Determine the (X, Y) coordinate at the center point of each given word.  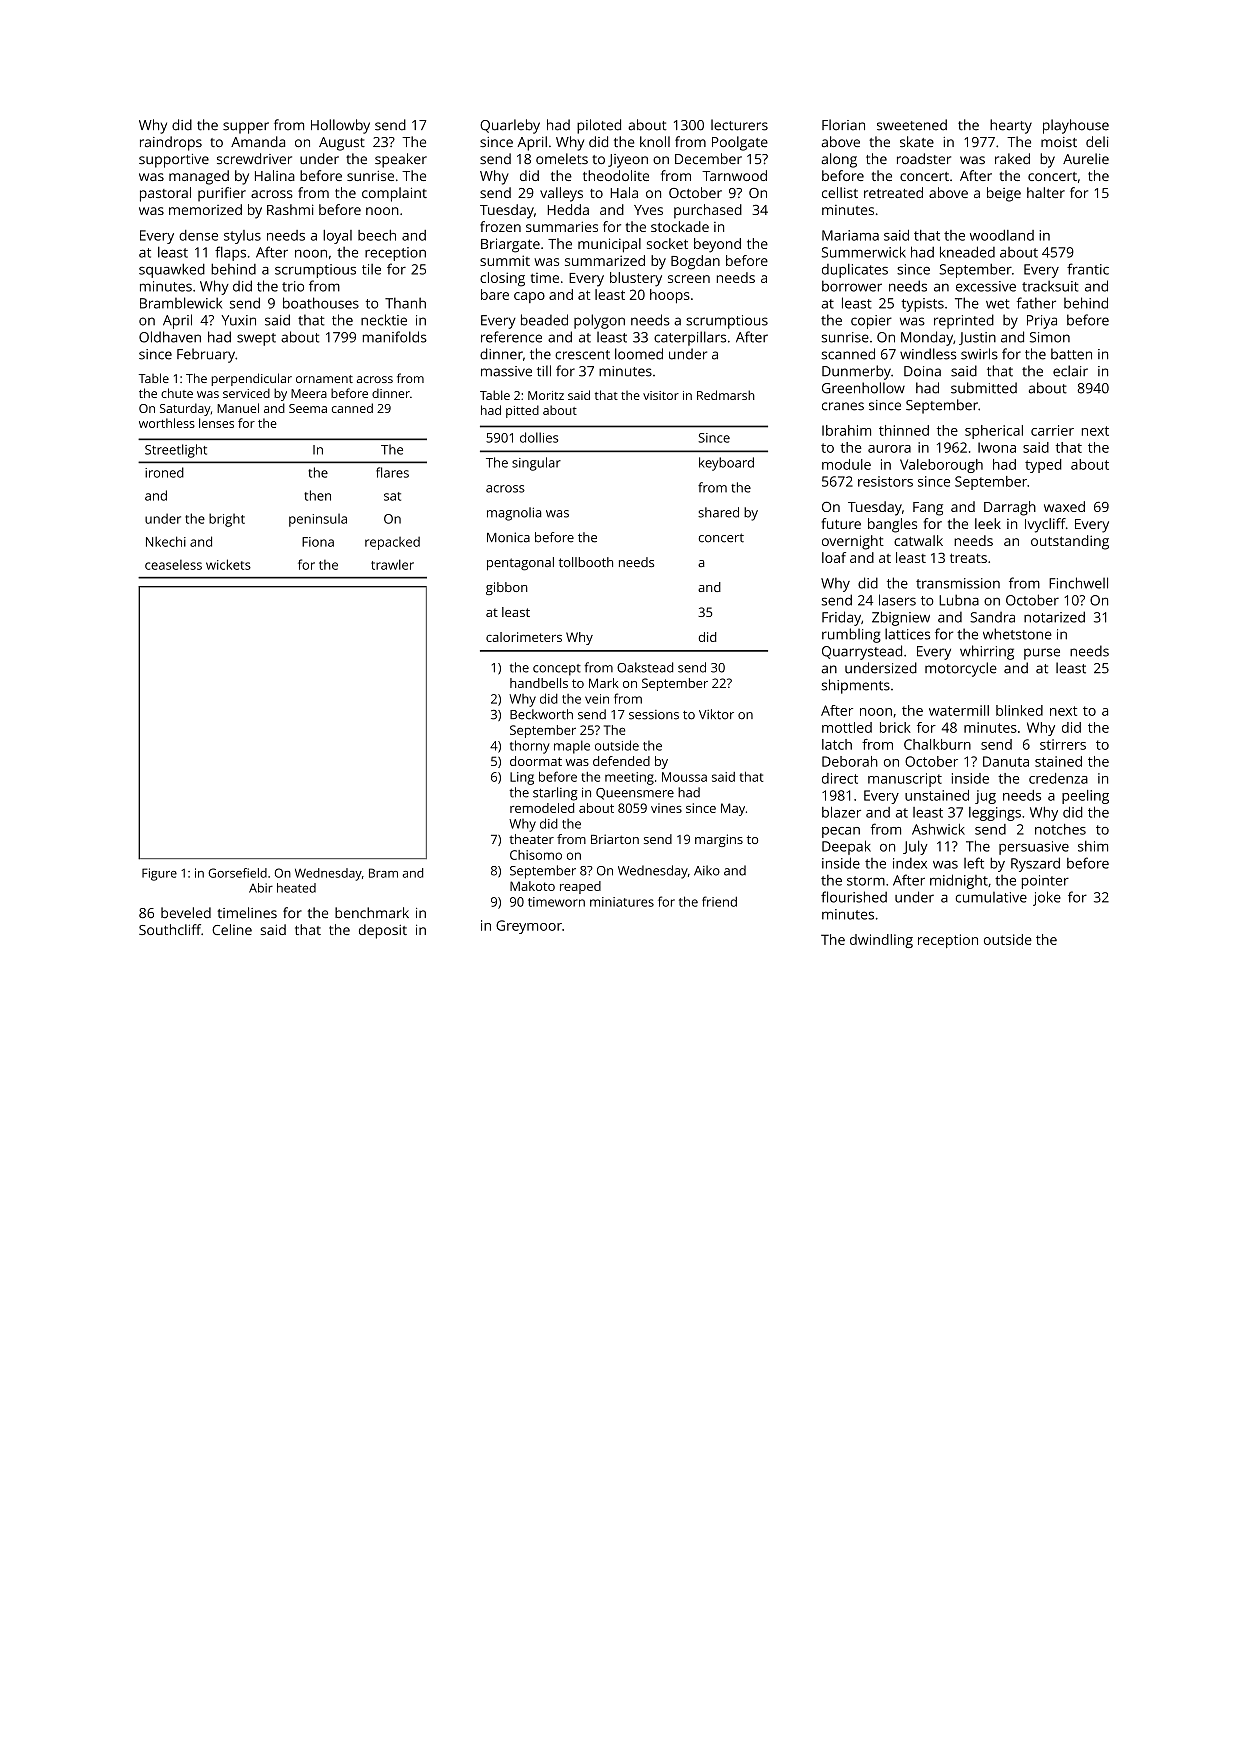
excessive (986, 286)
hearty (1011, 126)
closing (502, 279)
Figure (159, 874)
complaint (394, 194)
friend (719, 901)
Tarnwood (734, 175)
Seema (308, 408)
